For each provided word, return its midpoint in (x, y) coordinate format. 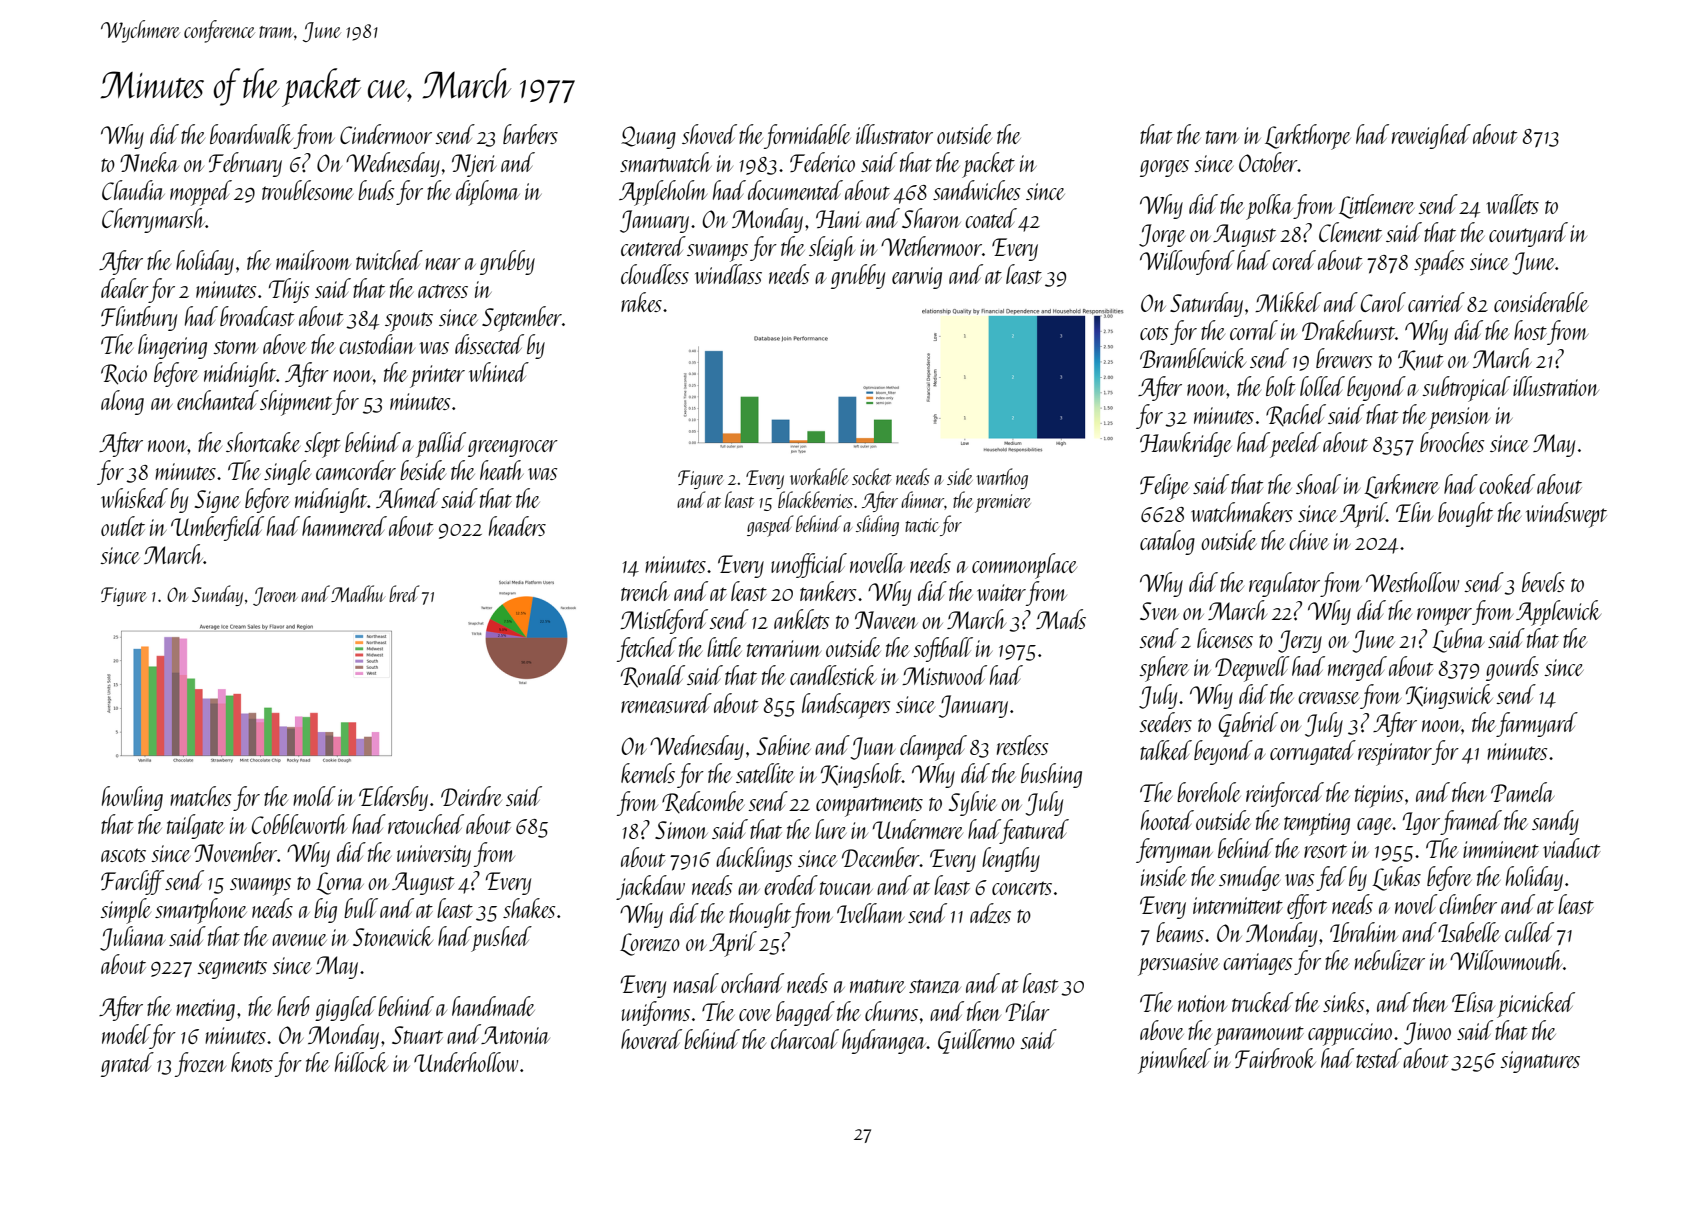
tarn (1222, 137)
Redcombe (703, 802)
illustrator (894, 134)
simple (125, 911)
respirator (1395, 754)
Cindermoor (386, 134)
